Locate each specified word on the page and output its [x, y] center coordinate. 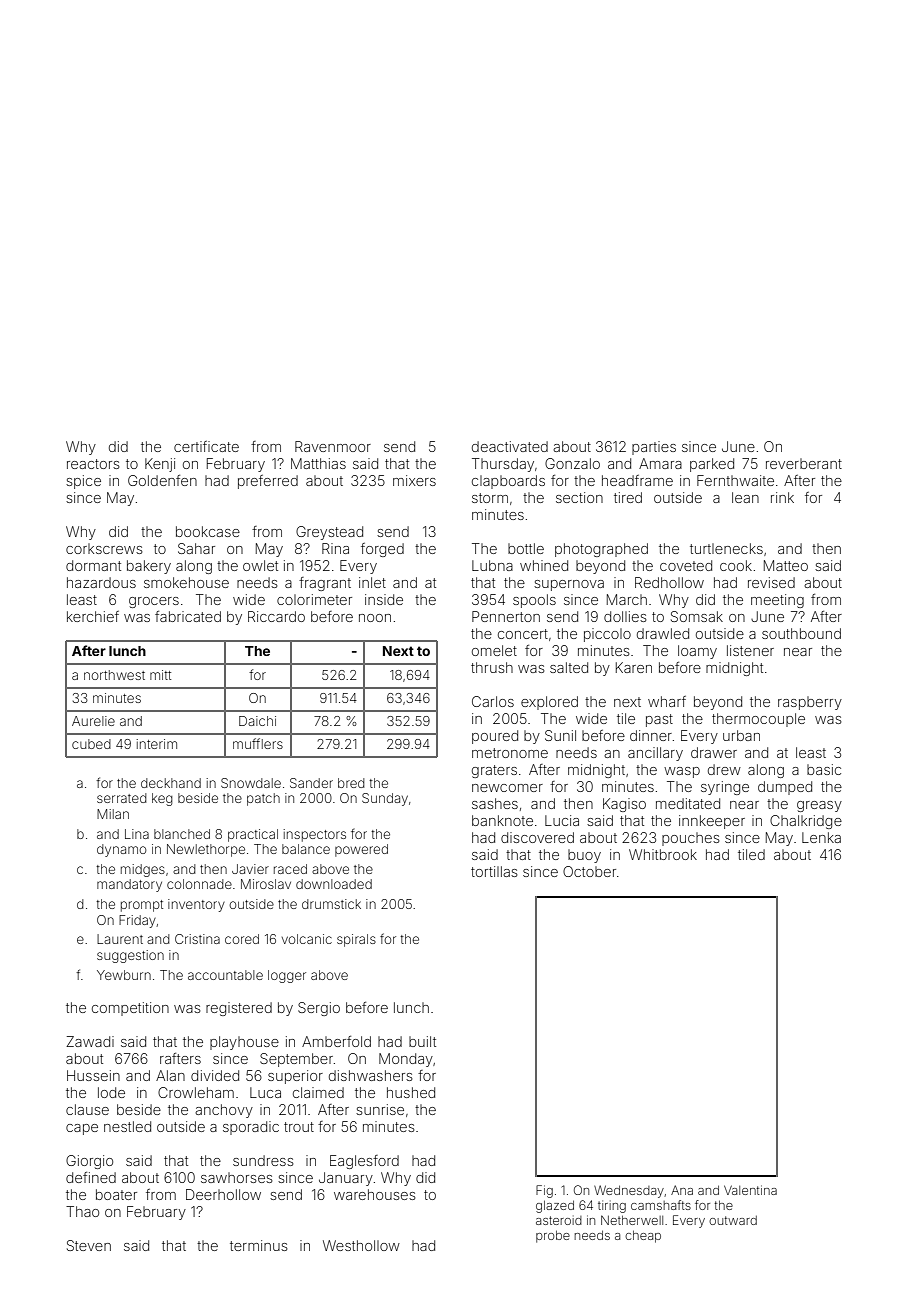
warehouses [375, 1194]
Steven [89, 1245]
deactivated [510, 446]
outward [733, 1220]
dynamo [121, 850]
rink [782, 497]
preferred [268, 482]
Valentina [750, 1190]
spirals [356, 940]
